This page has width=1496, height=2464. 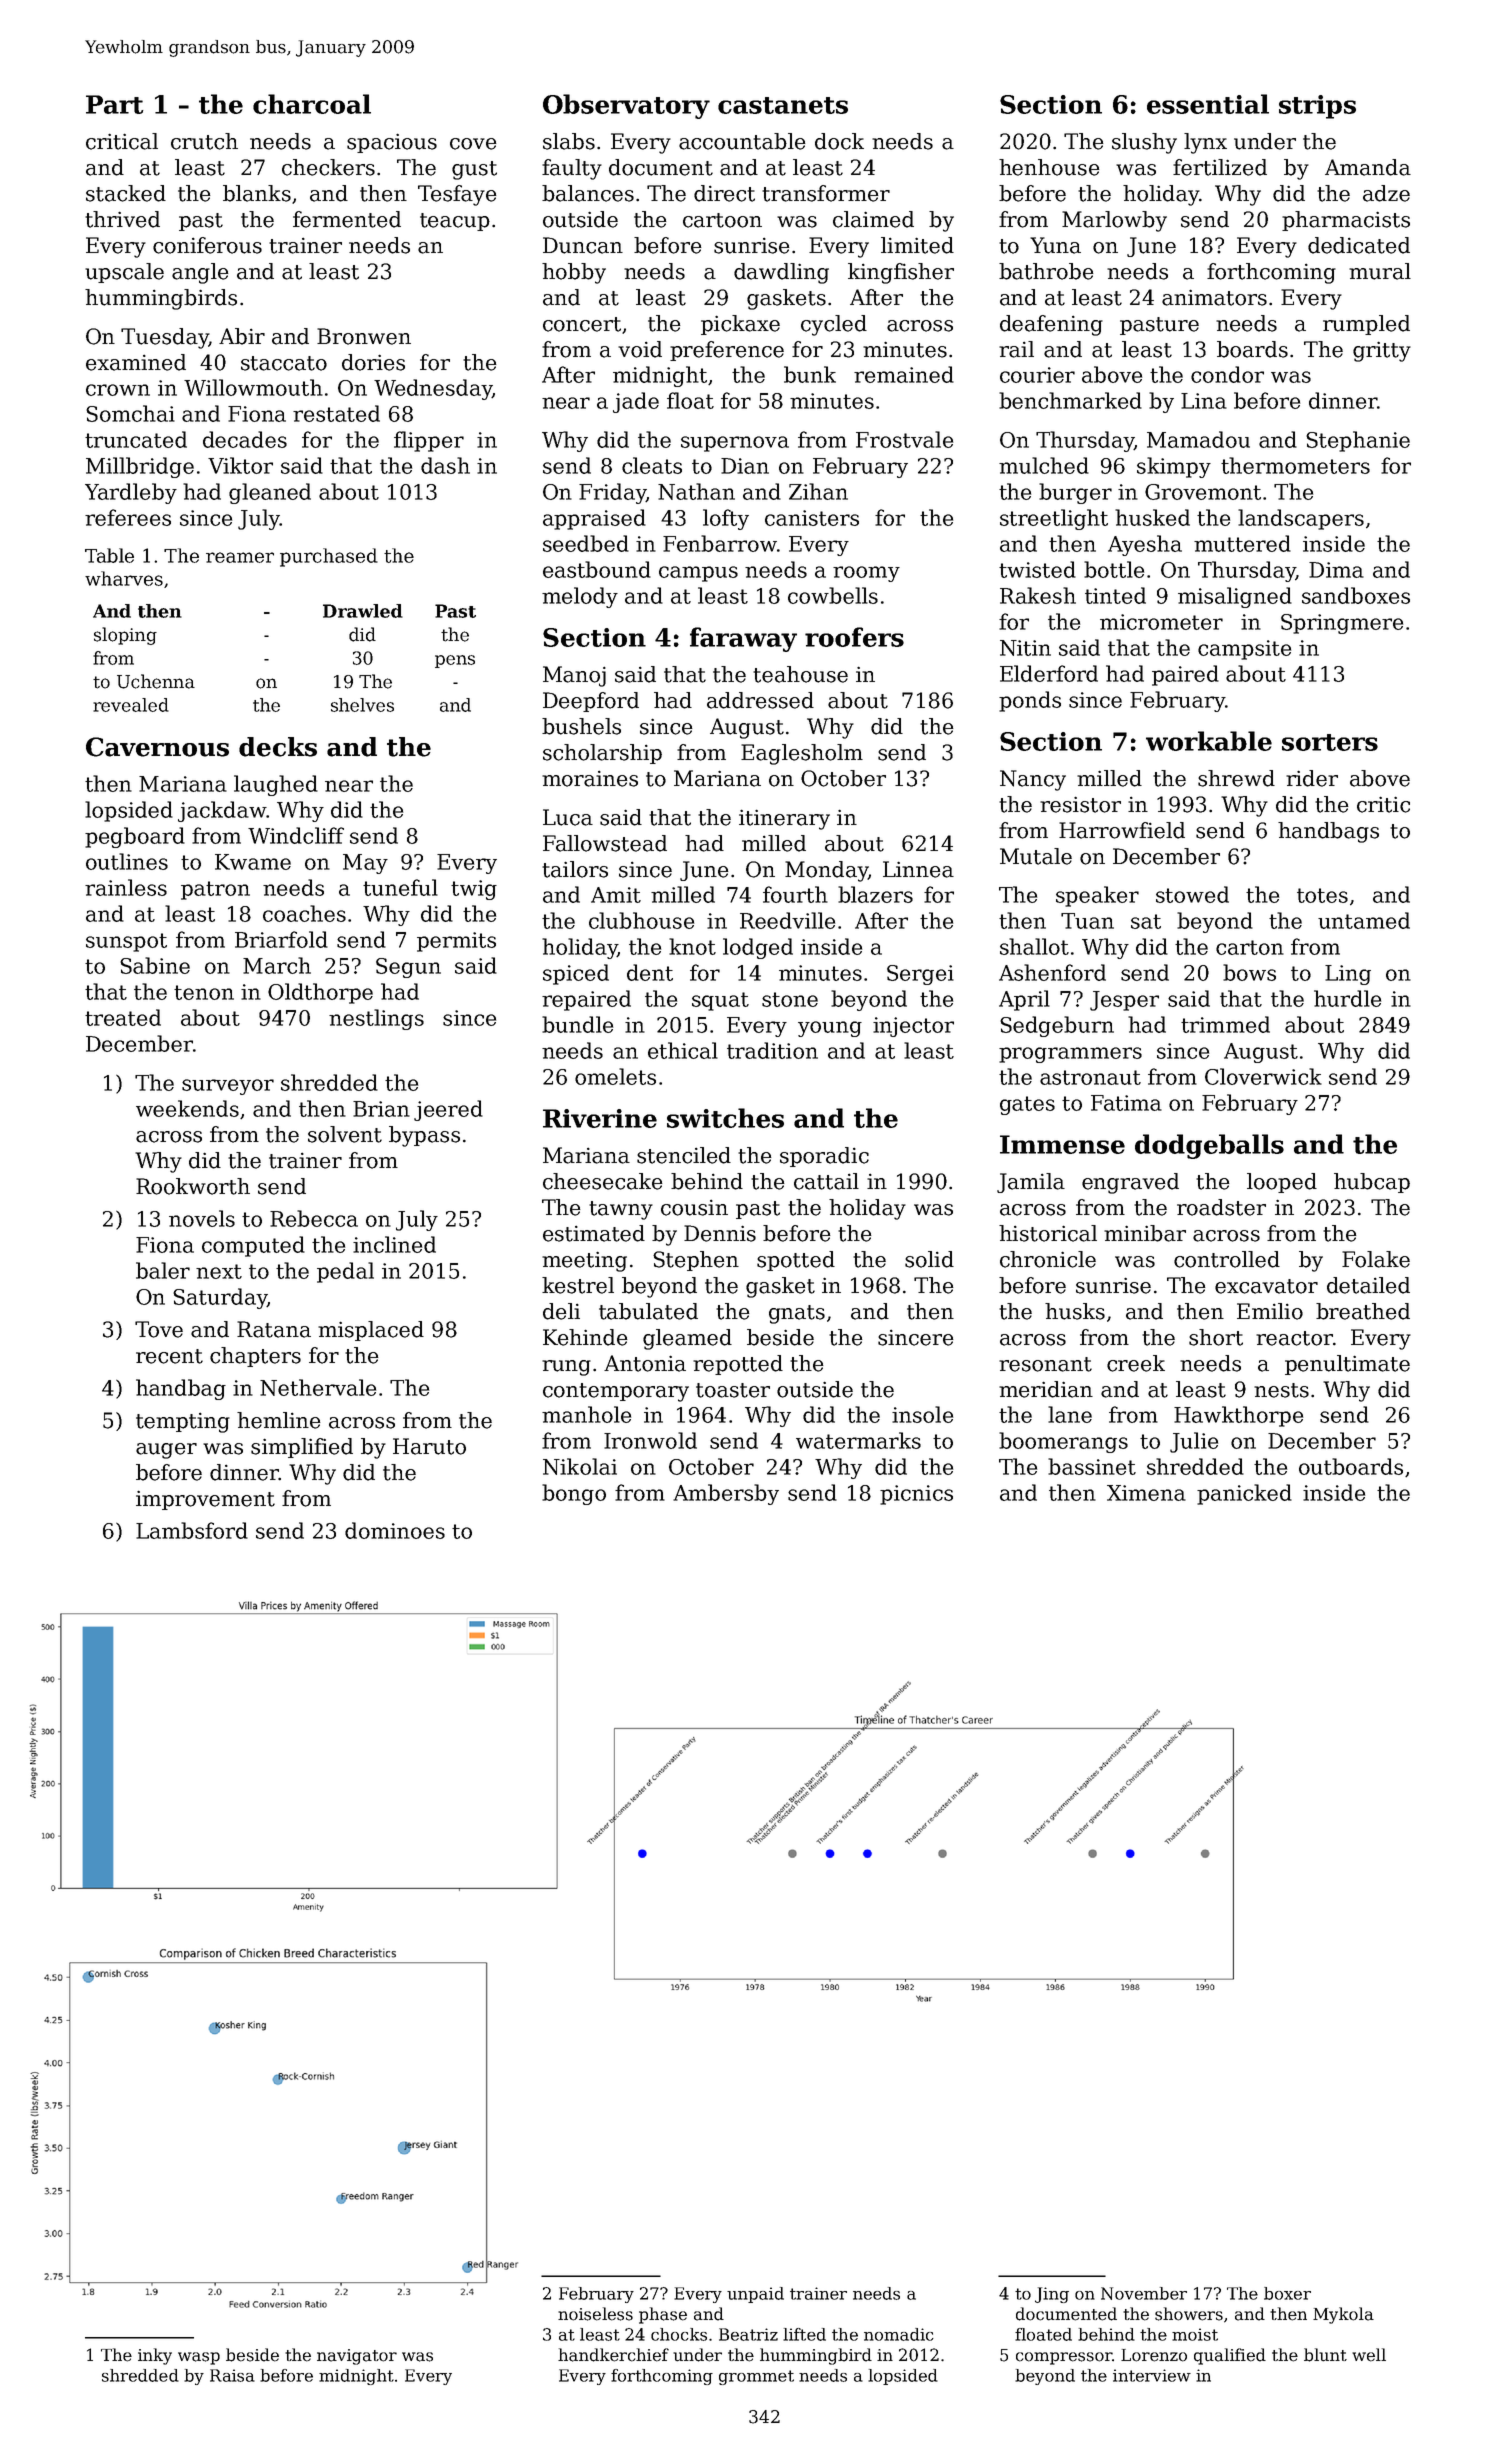 What do you see at coordinates (1124, 1001) in the page?
I see `Jesper` at bounding box center [1124, 1001].
